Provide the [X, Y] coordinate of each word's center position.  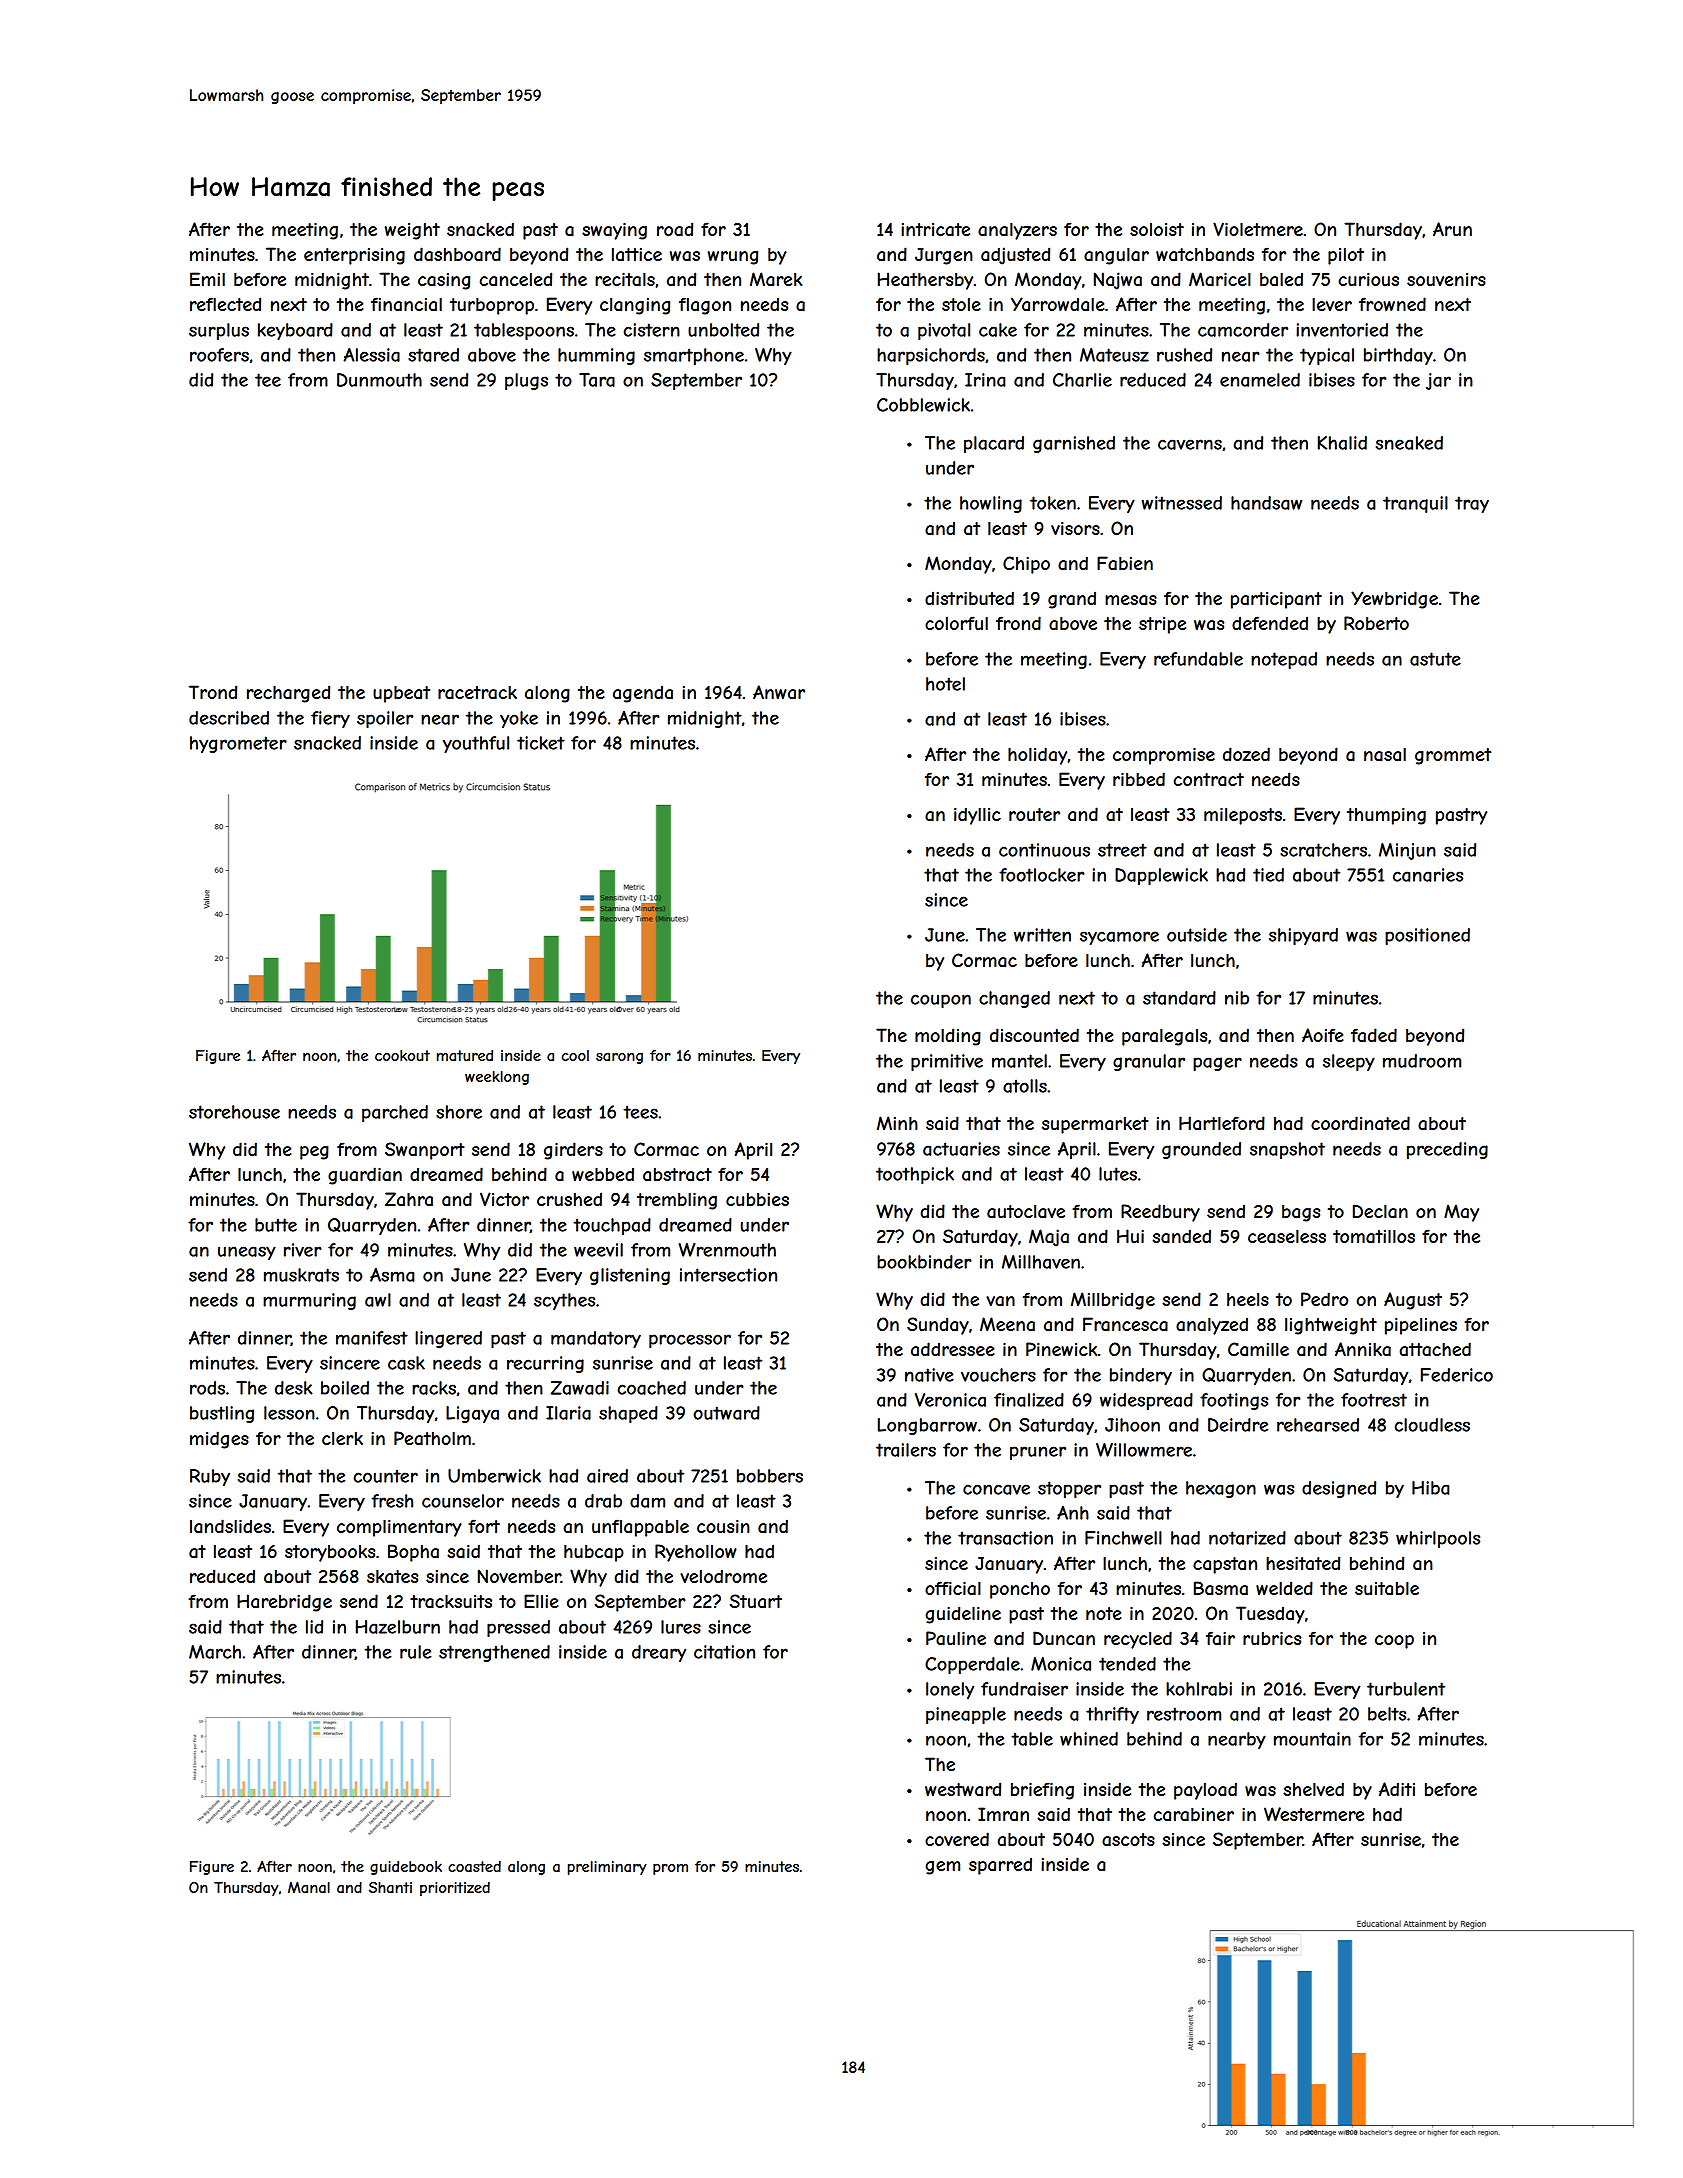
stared [433, 355]
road [675, 229]
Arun [1452, 229]
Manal [309, 1887]
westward [963, 1789]
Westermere [1314, 1814]
